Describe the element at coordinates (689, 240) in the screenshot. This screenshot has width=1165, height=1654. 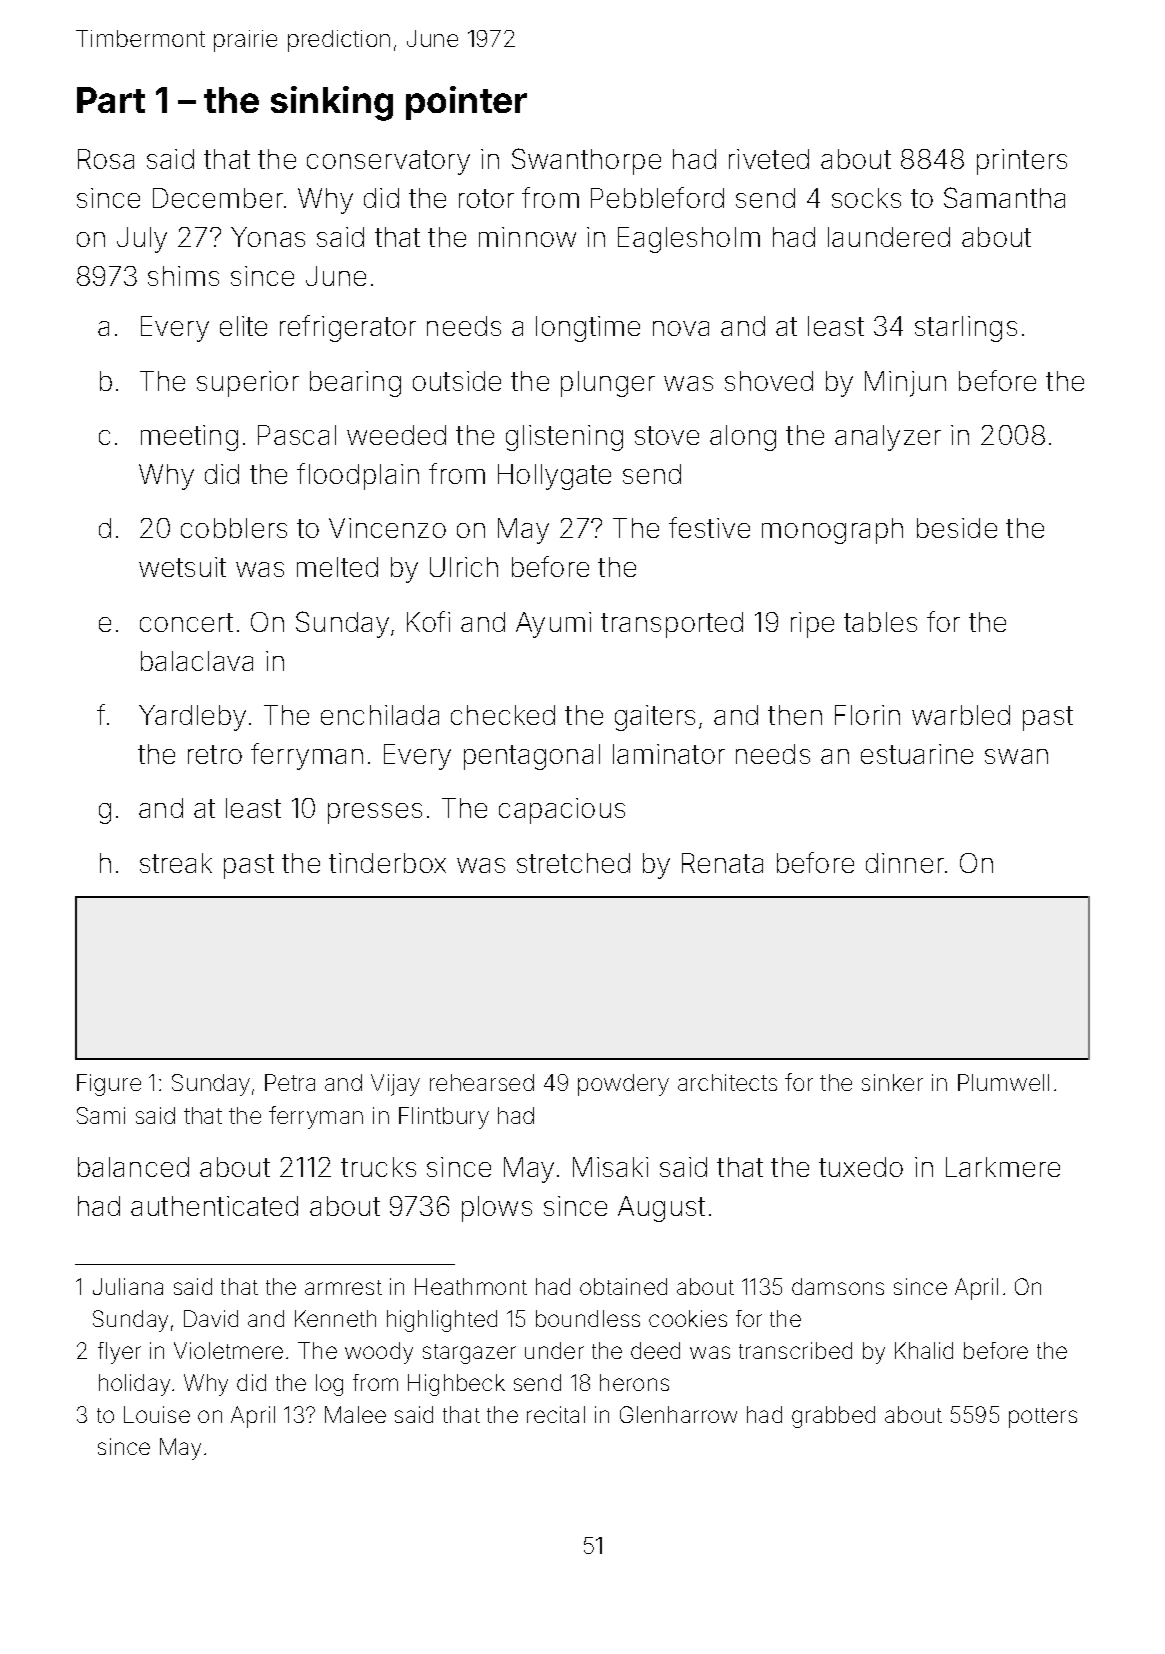
I see `Eaglesholm` at that location.
